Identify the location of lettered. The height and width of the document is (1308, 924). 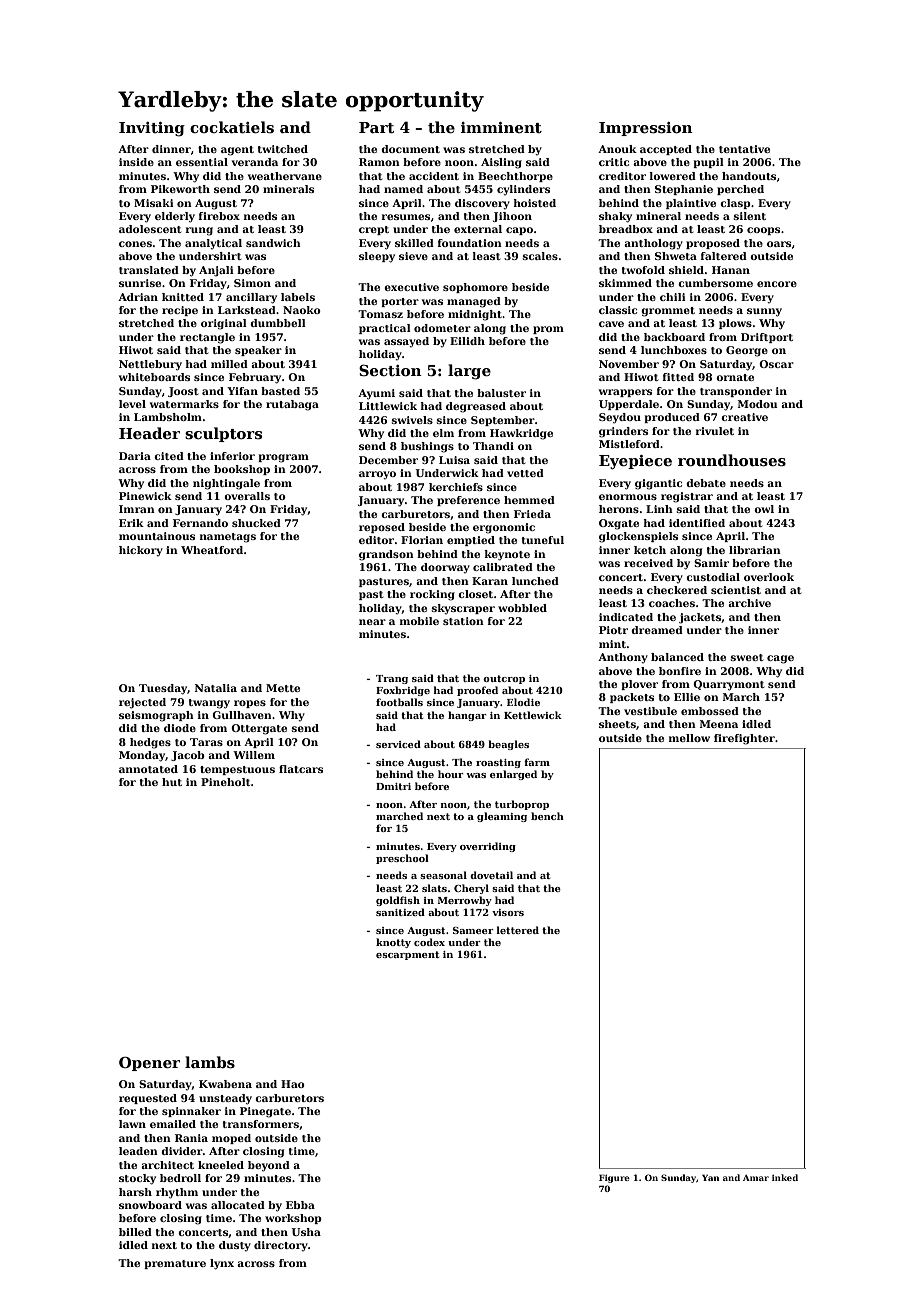
(518, 930).
